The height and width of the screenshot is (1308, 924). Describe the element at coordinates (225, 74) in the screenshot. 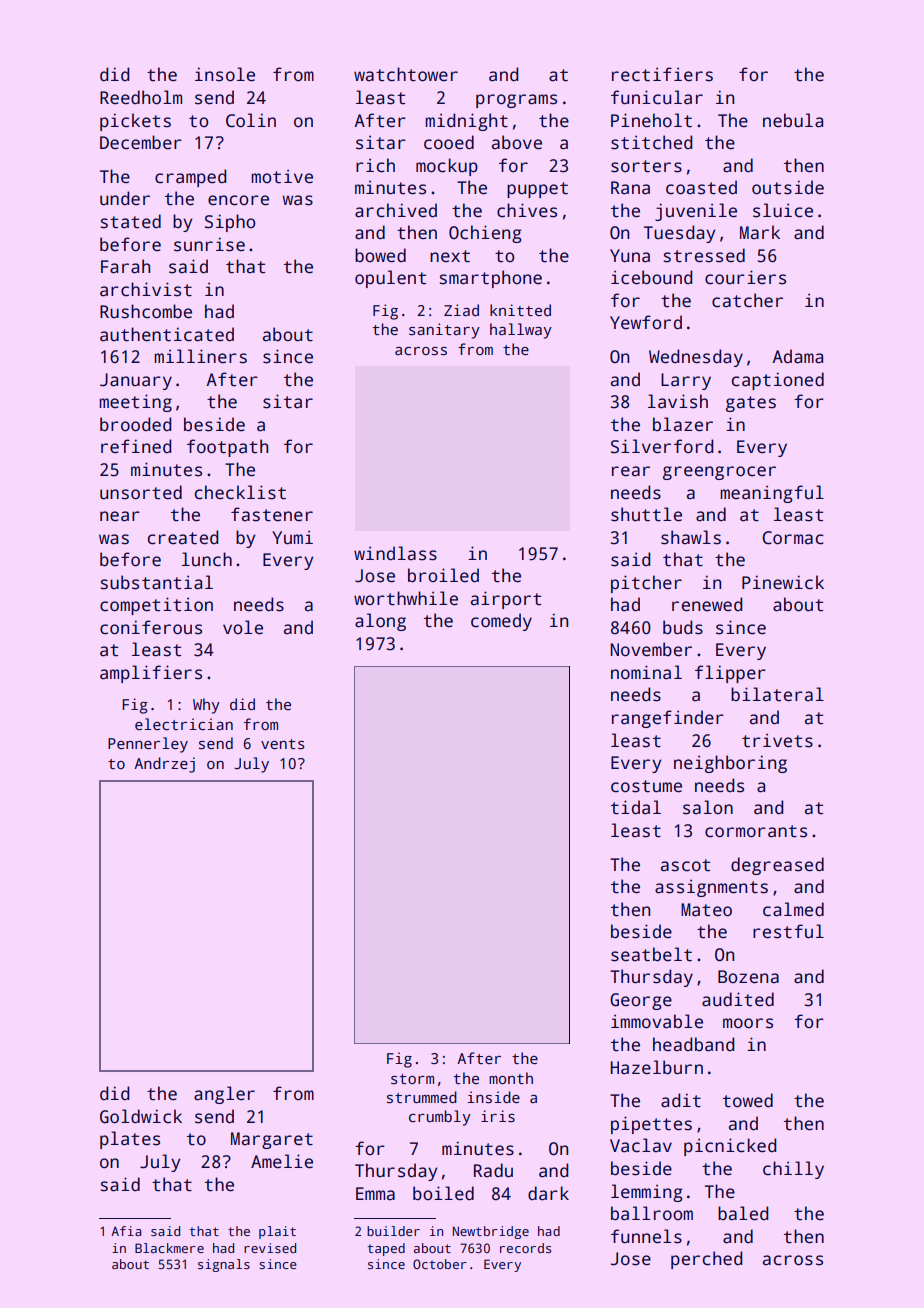

I see `insole` at that location.
